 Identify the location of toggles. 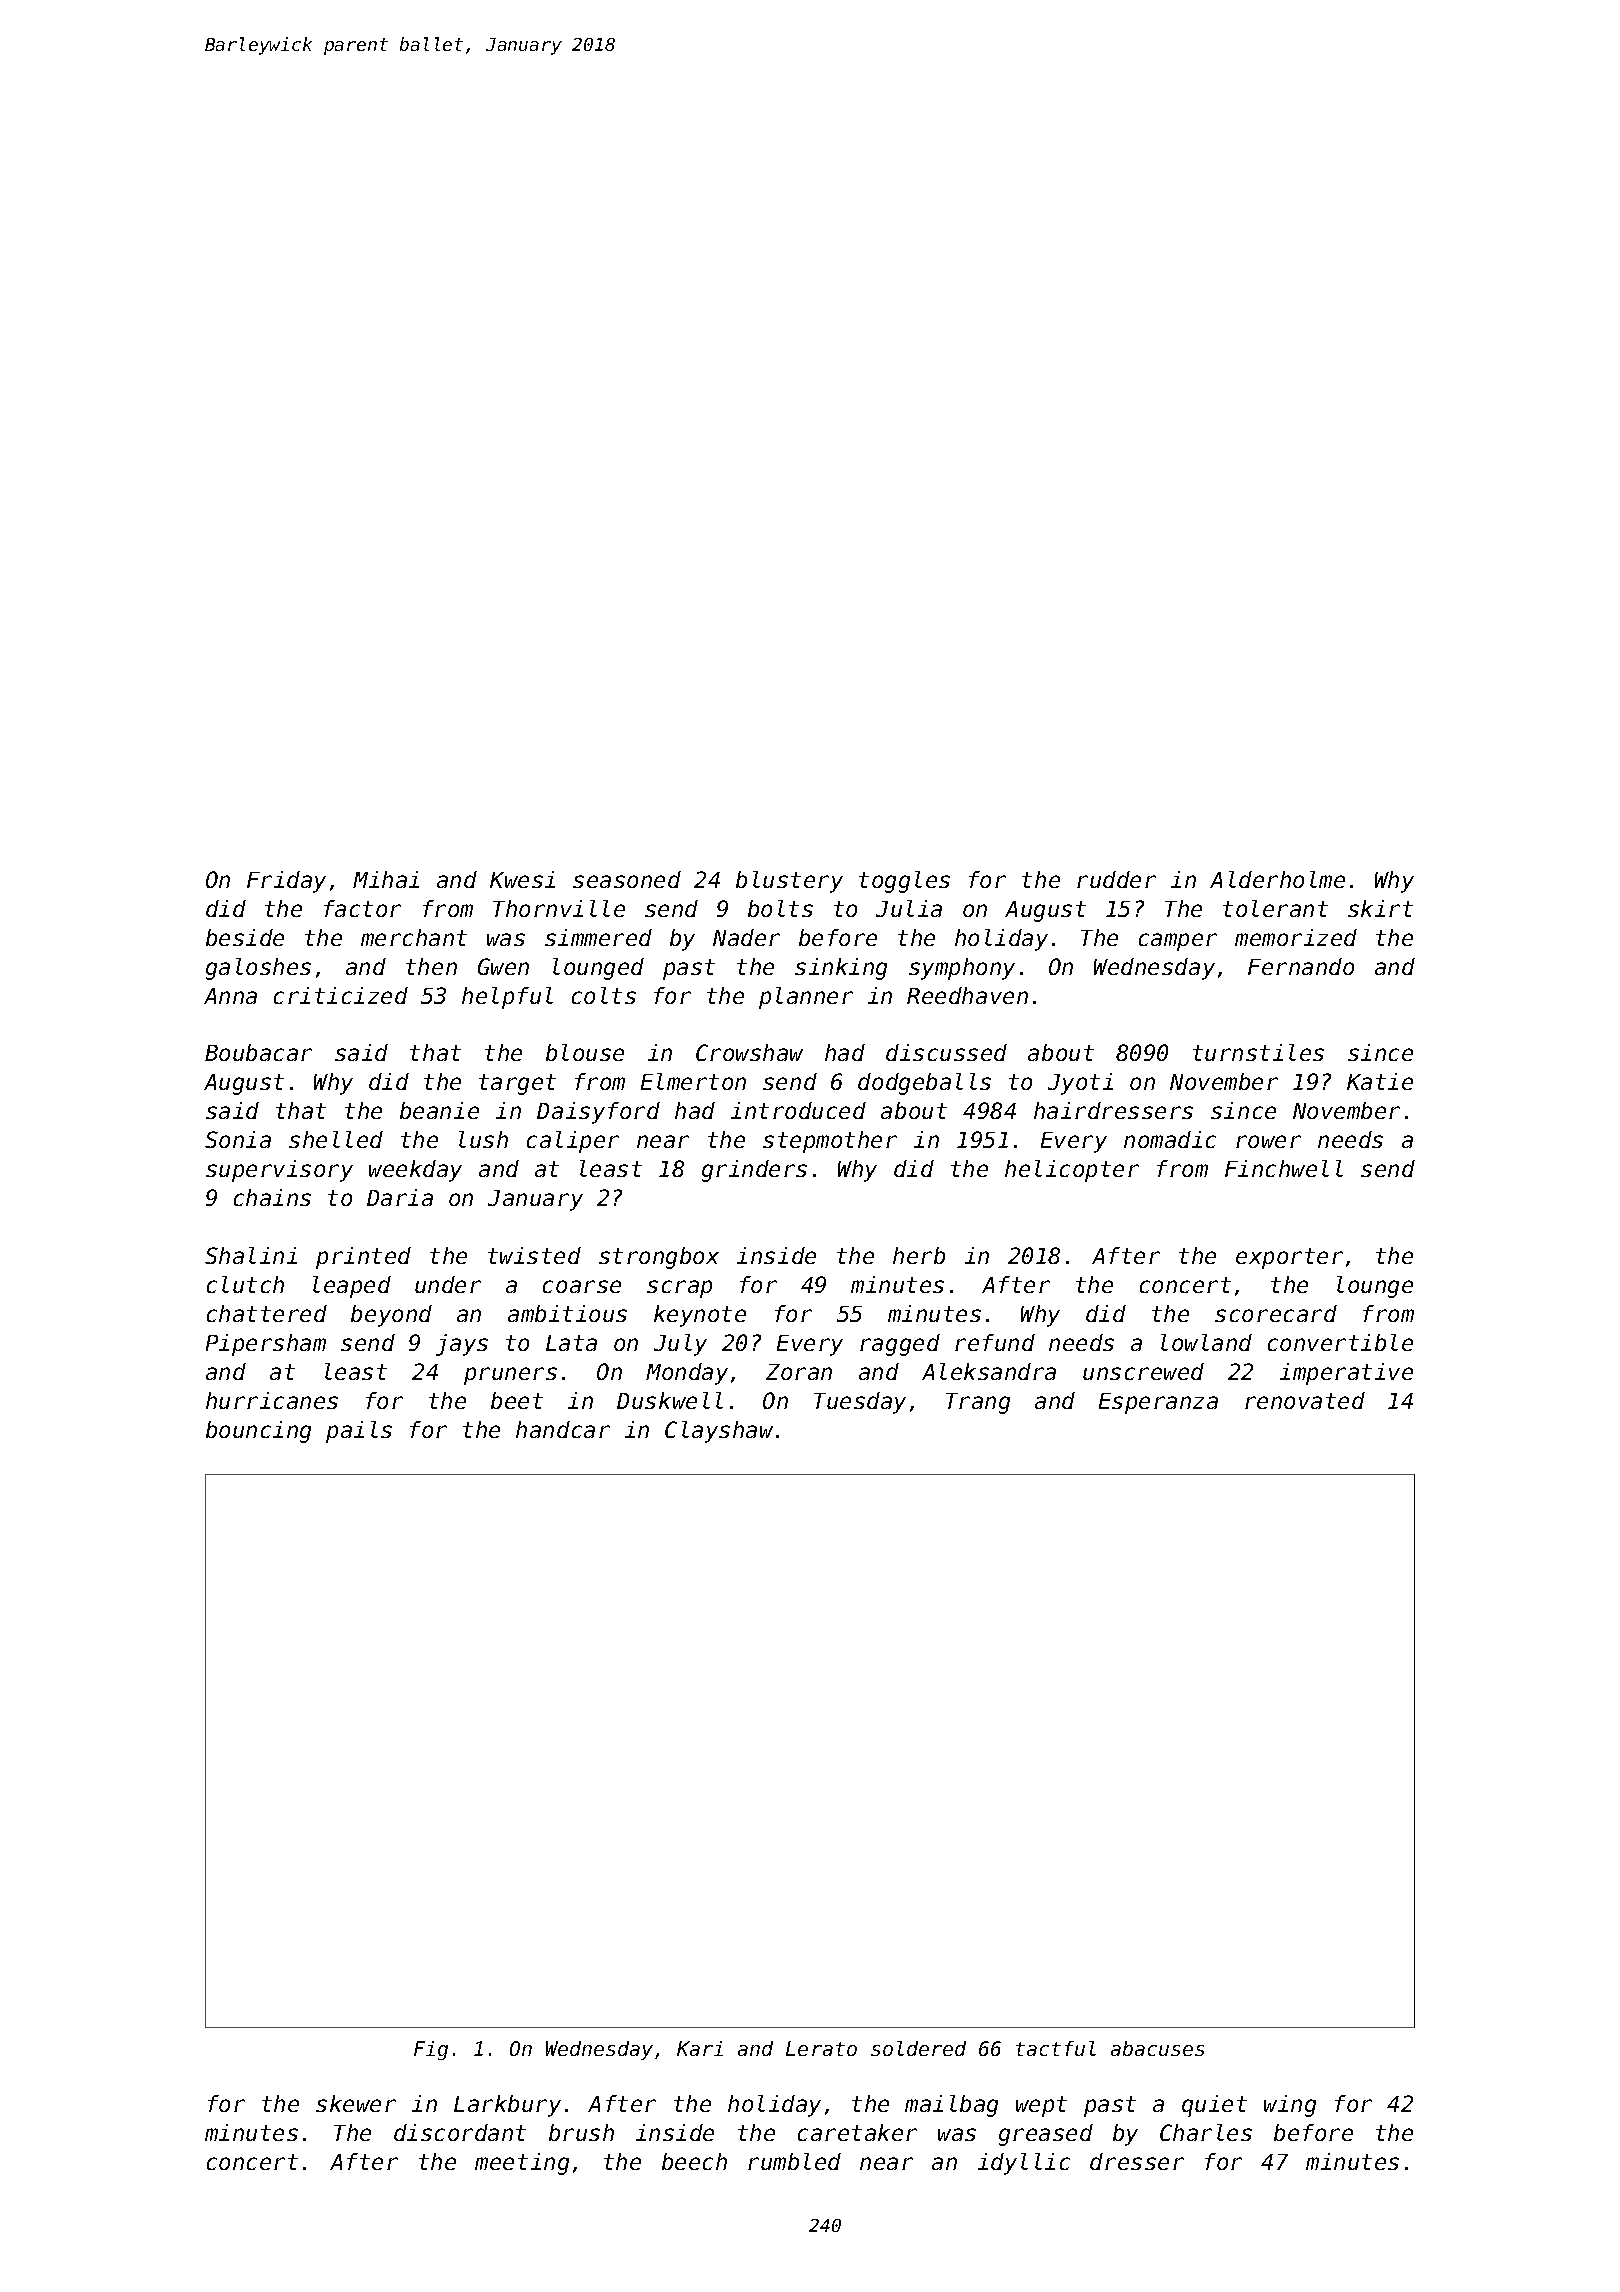
(904, 882).
